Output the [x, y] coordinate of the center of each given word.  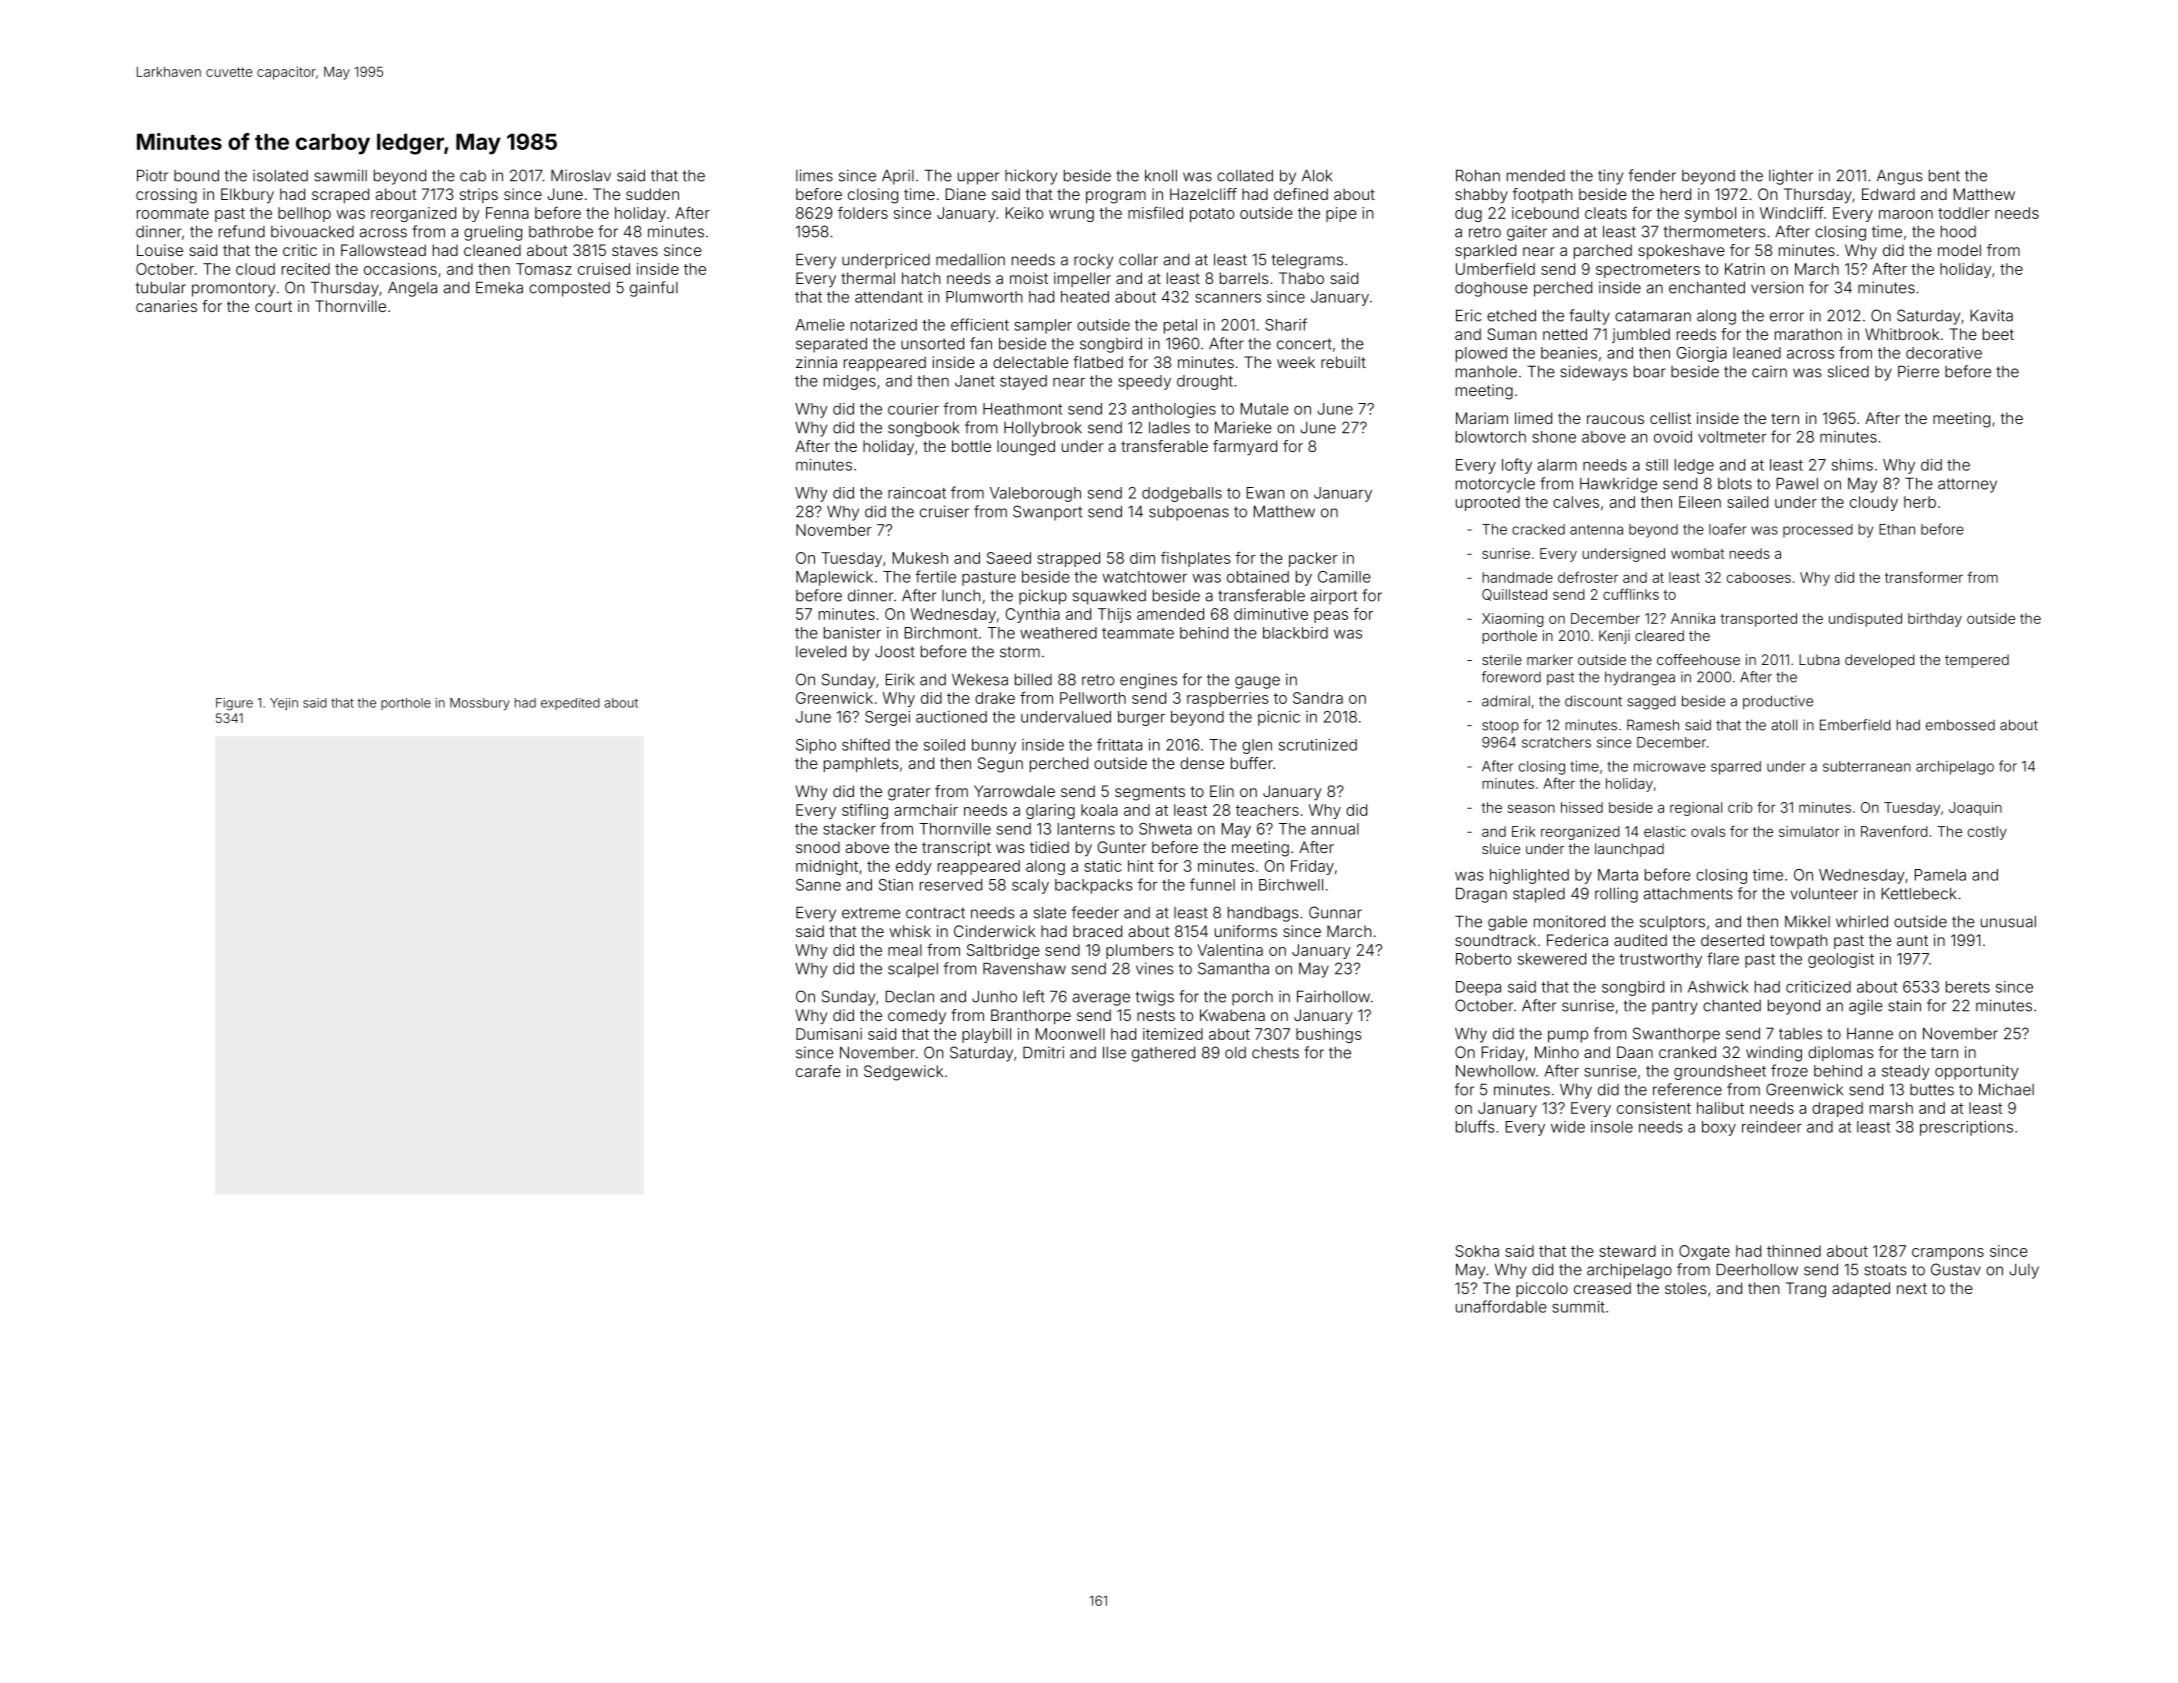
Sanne [818, 885]
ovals [1708, 831]
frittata [1119, 744]
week [1296, 362]
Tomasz [544, 269]
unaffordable [1501, 1306]
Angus [1899, 177]
